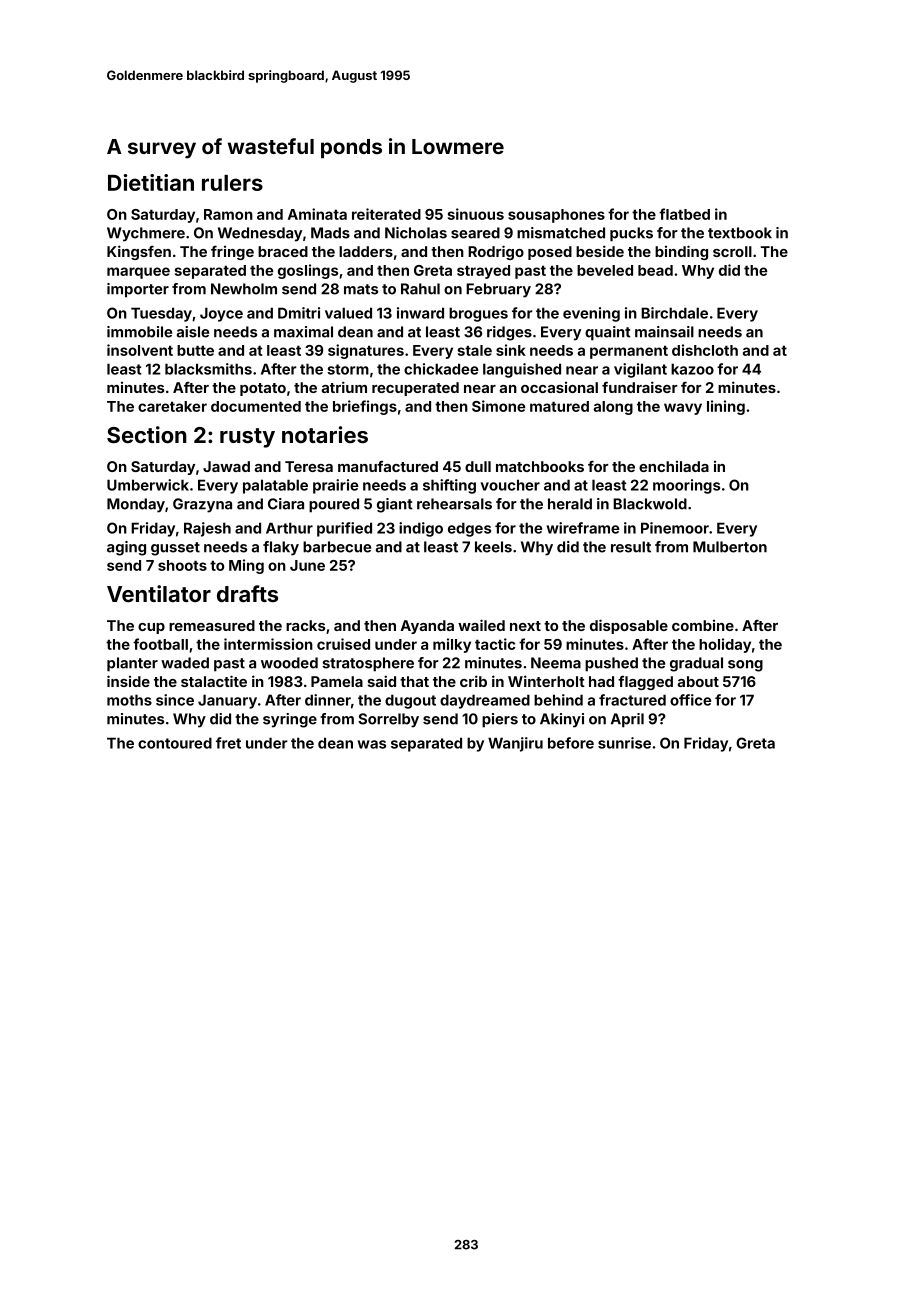 The height and width of the screenshot is (1316, 908). I want to click on moorings, so click(686, 486).
